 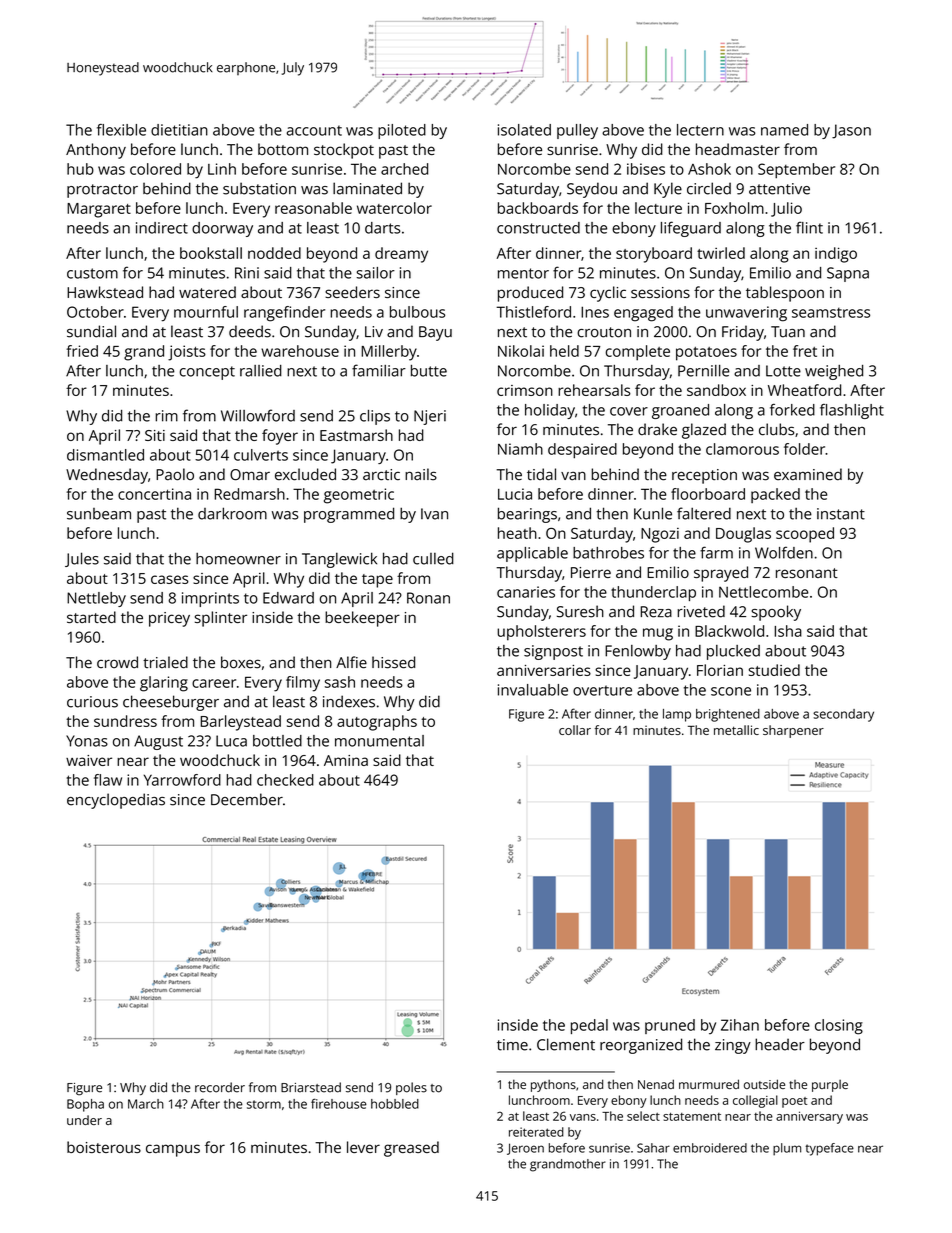 What do you see at coordinates (435, 333) in the image?
I see `Bayu` at bounding box center [435, 333].
